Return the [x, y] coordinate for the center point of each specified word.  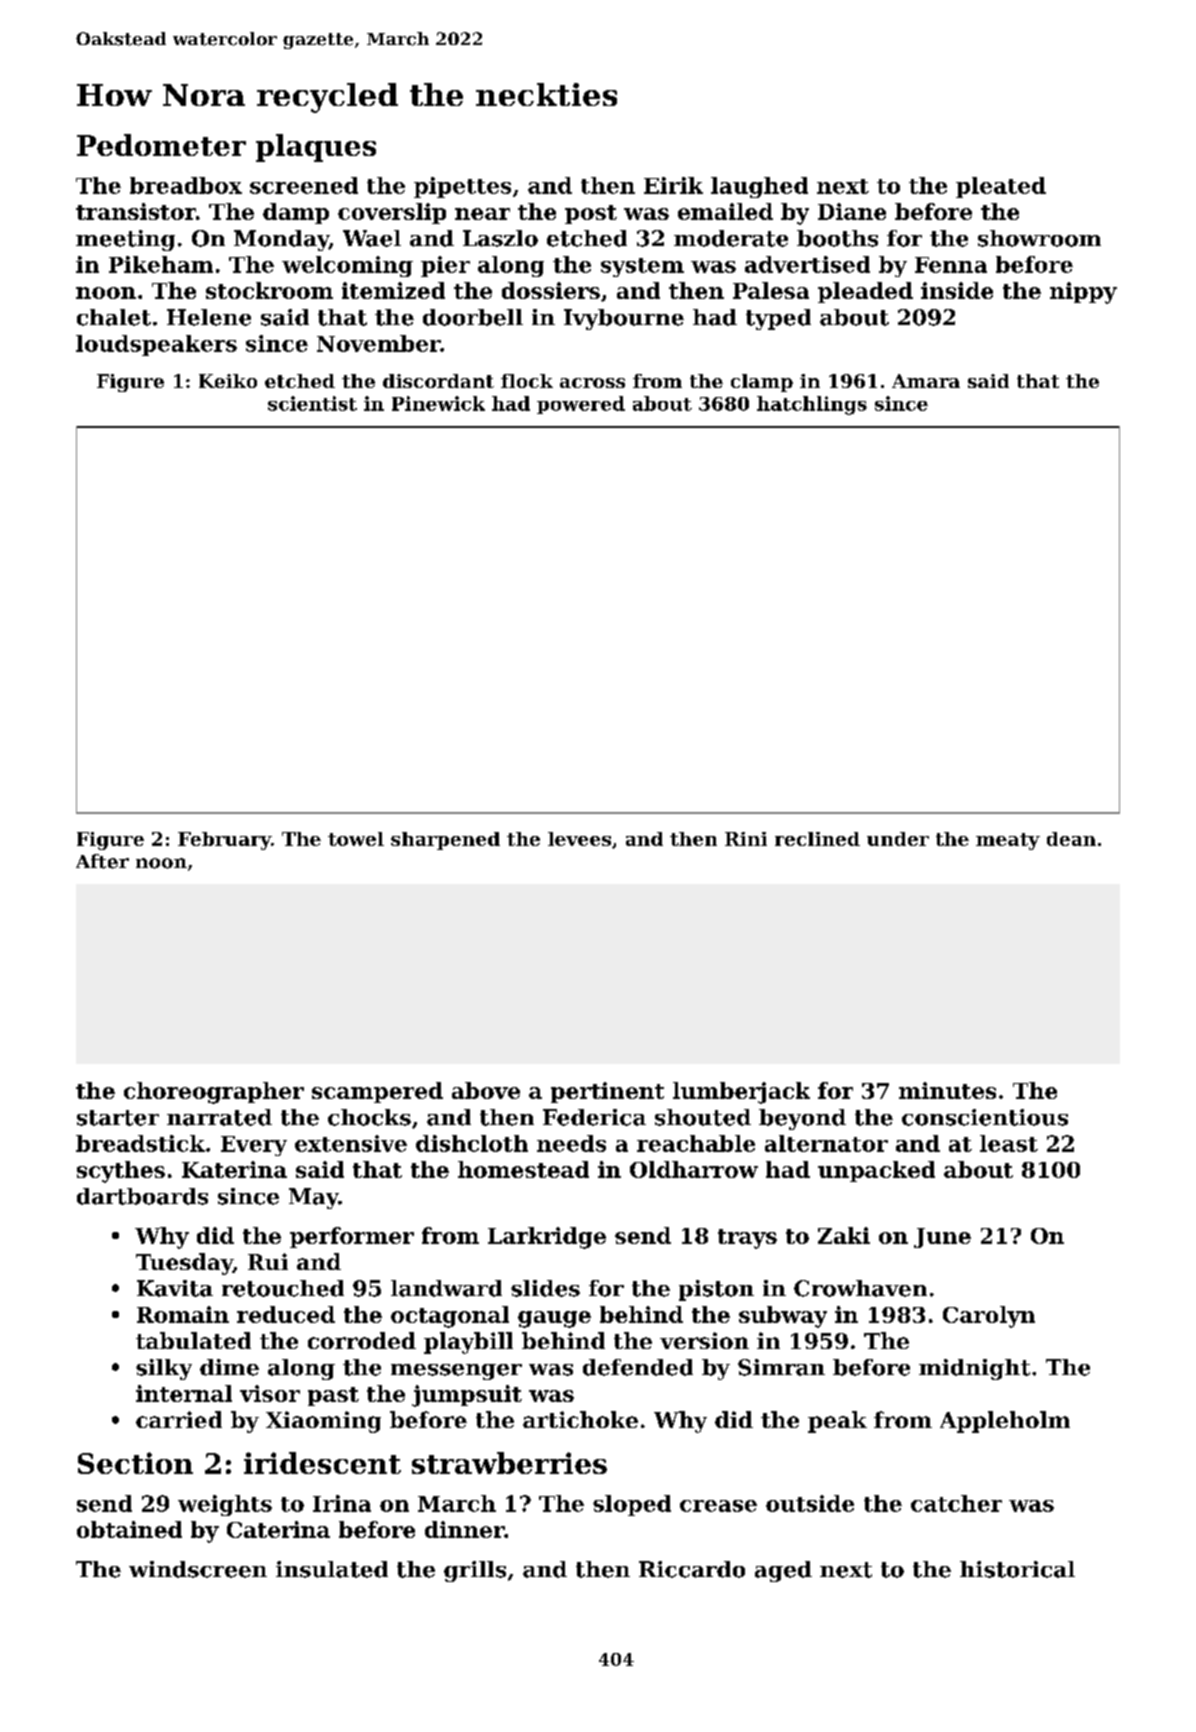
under [898, 839]
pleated [1001, 187]
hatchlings [812, 405]
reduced [286, 1314]
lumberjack [741, 1093]
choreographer [214, 1093]
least [1009, 1143]
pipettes [462, 187]
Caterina [278, 1529]
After [102, 861]
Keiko [228, 381]
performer [352, 1237]
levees [579, 839]
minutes [947, 1090]
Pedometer [161, 145]
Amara [926, 381]
